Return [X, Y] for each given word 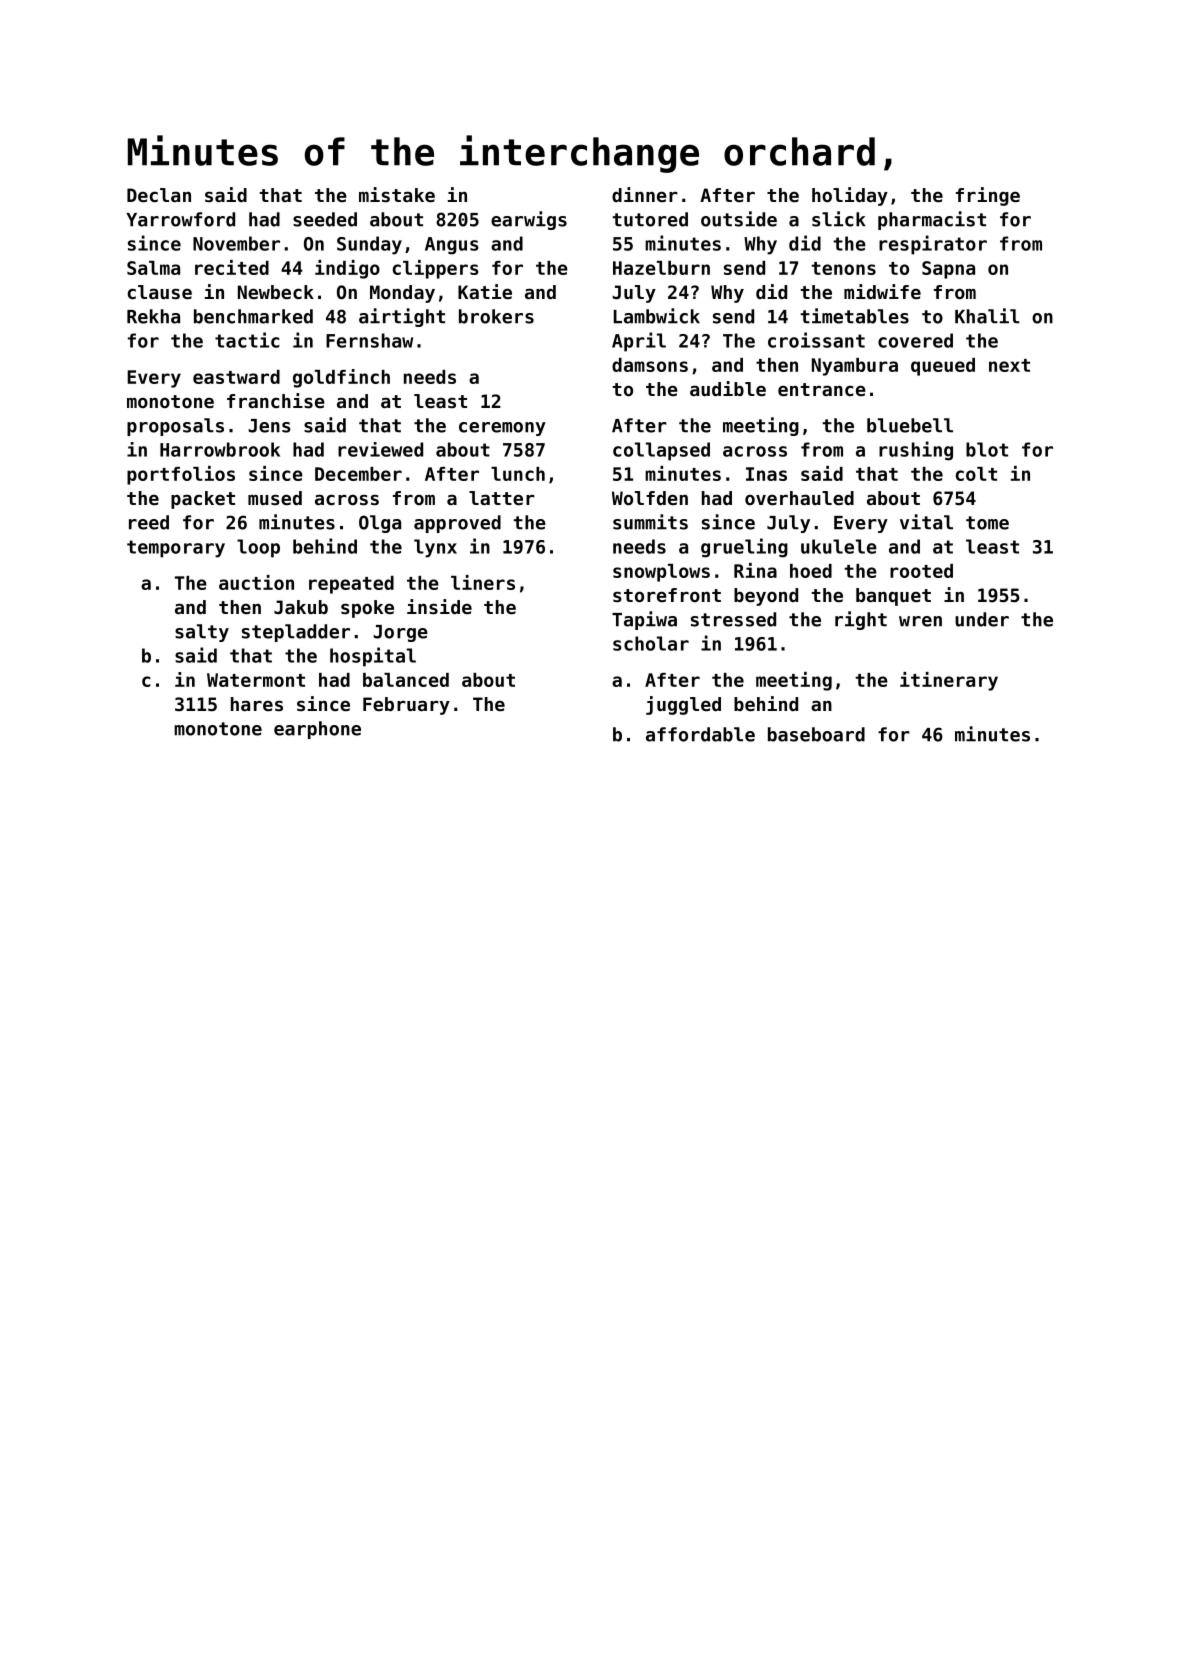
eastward [236, 377]
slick [839, 219]
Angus [452, 246]
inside [439, 607]
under [982, 619]
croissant [816, 340]
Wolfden [650, 498]
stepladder [296, 633]
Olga [380, 524]
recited [232, 267]
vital [926, 522]
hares [257, 704]
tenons [843, 268]
